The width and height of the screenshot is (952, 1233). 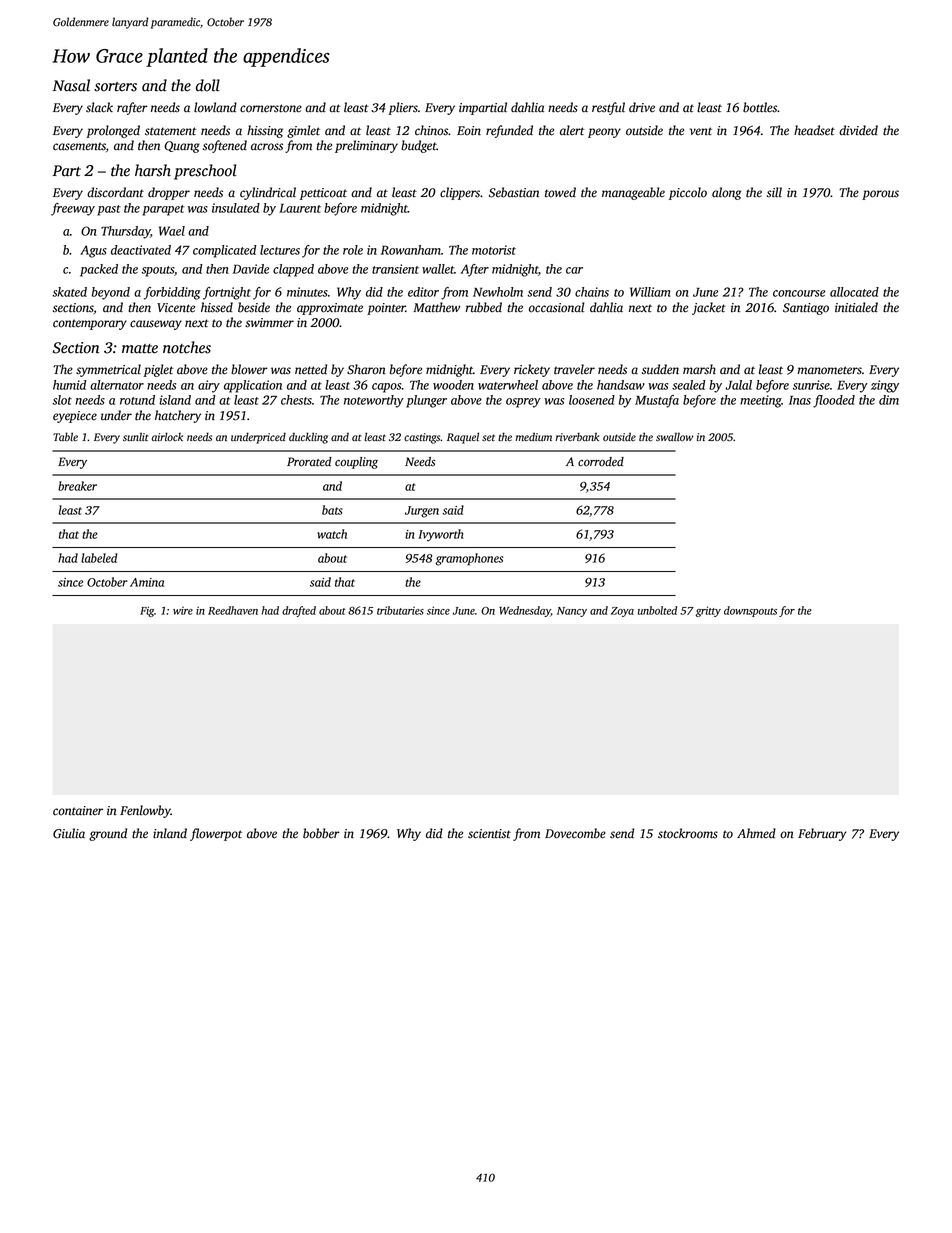 What do you see at coordinates (494, 250) in the screenshot?
I see `motorist` at bounding box center [494, 250].
